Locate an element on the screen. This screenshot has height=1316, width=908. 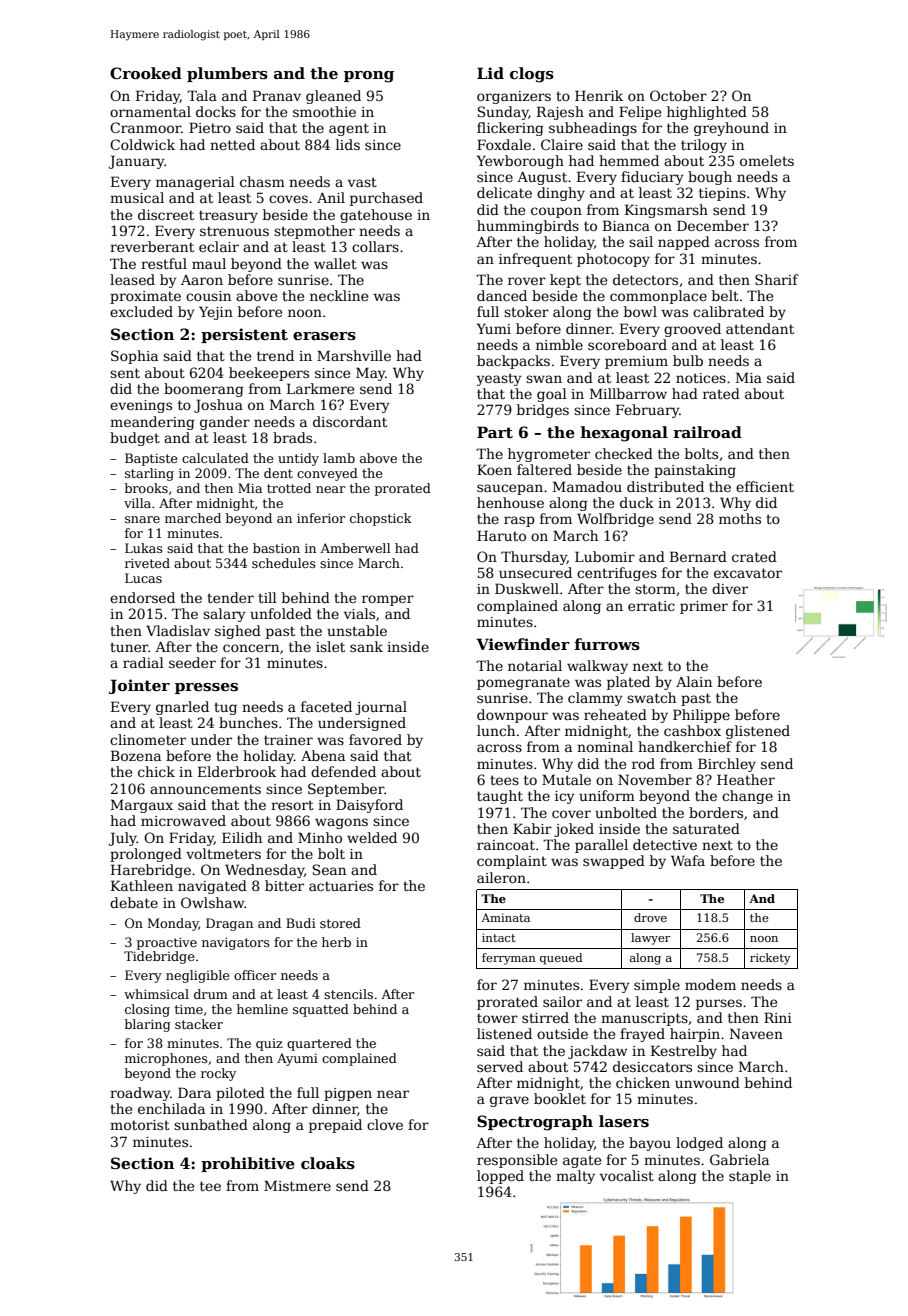
Henrik is located at coordinates (599, 95).
